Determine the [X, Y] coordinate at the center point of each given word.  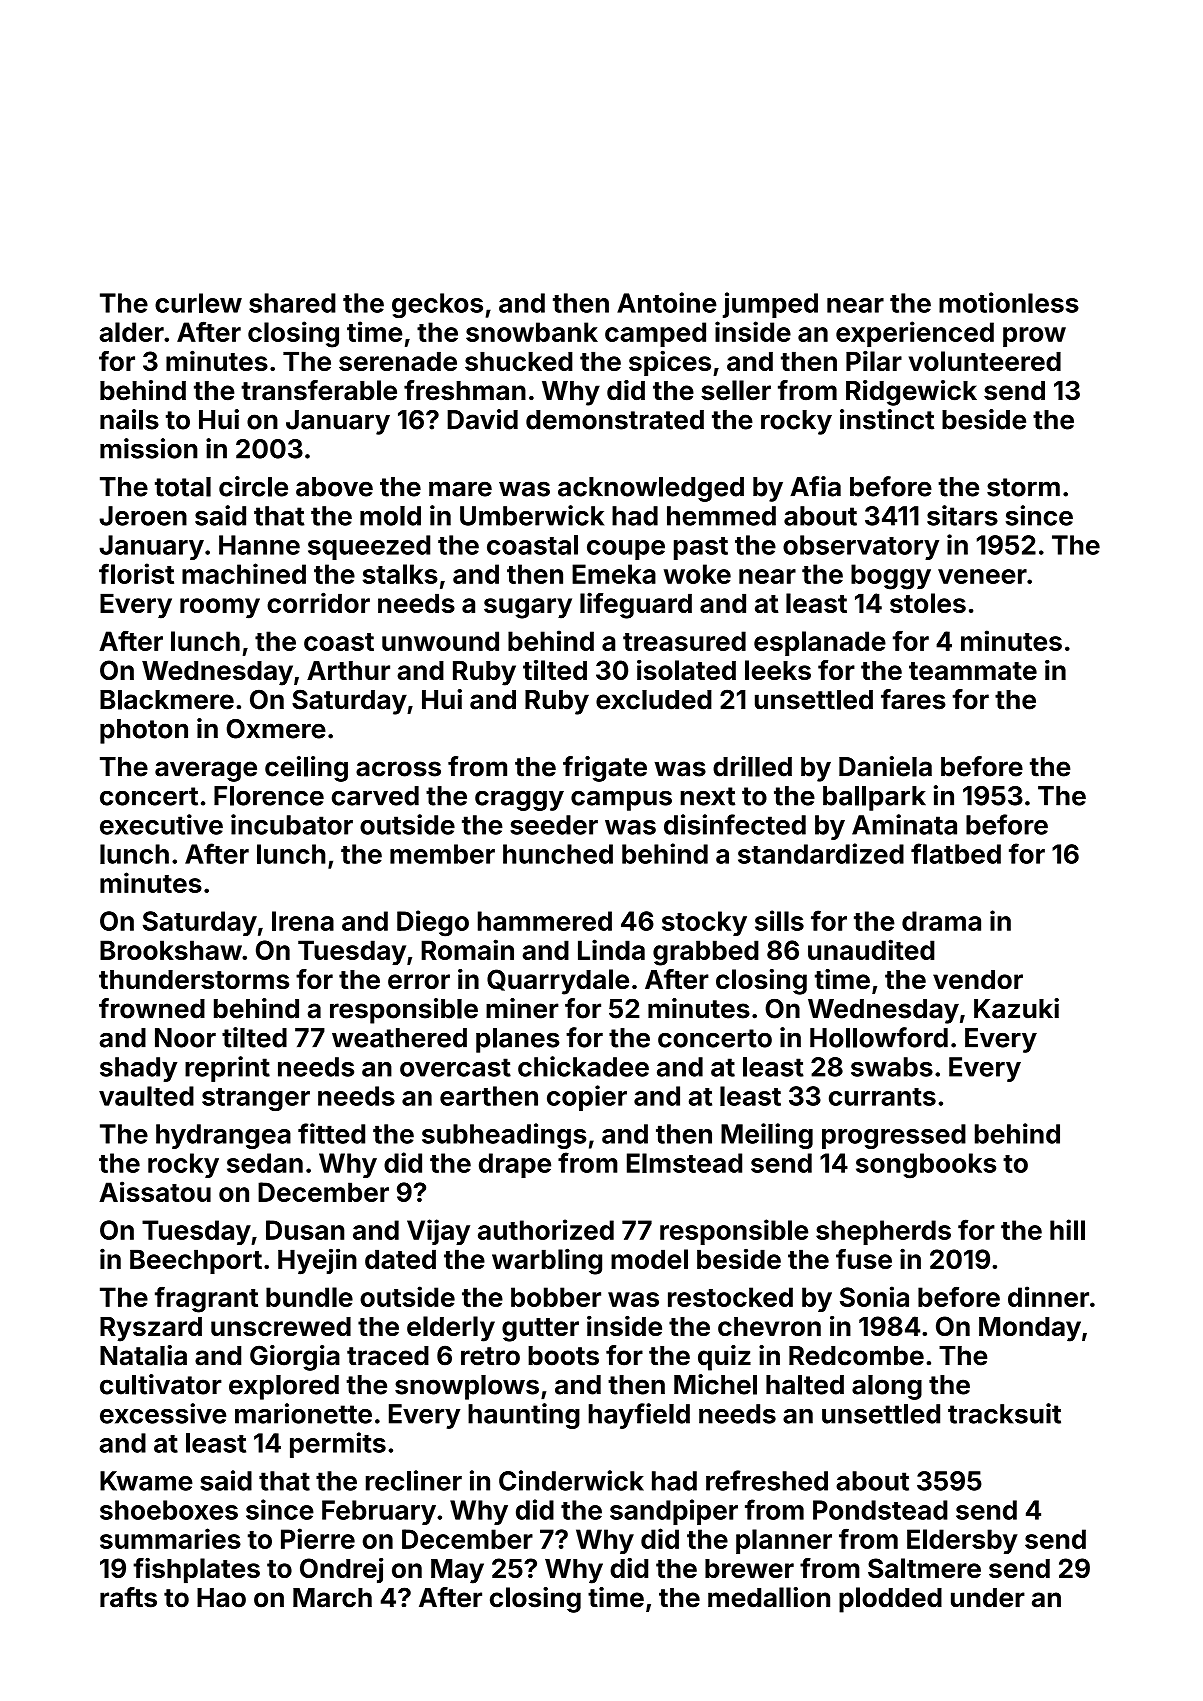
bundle [309, 1297]
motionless [1009, 302]
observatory [861, 547]
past [701, 548]
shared [292, 303]
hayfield [639, 1416]
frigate [605, 769]
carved [375, 796]
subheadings [504, 1136]
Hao [221, 1598]
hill [1067, 1229]
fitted [331, 1133]
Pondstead [880, 1510]
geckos [437, 305]
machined [244, 573]
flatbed [956, 853]
